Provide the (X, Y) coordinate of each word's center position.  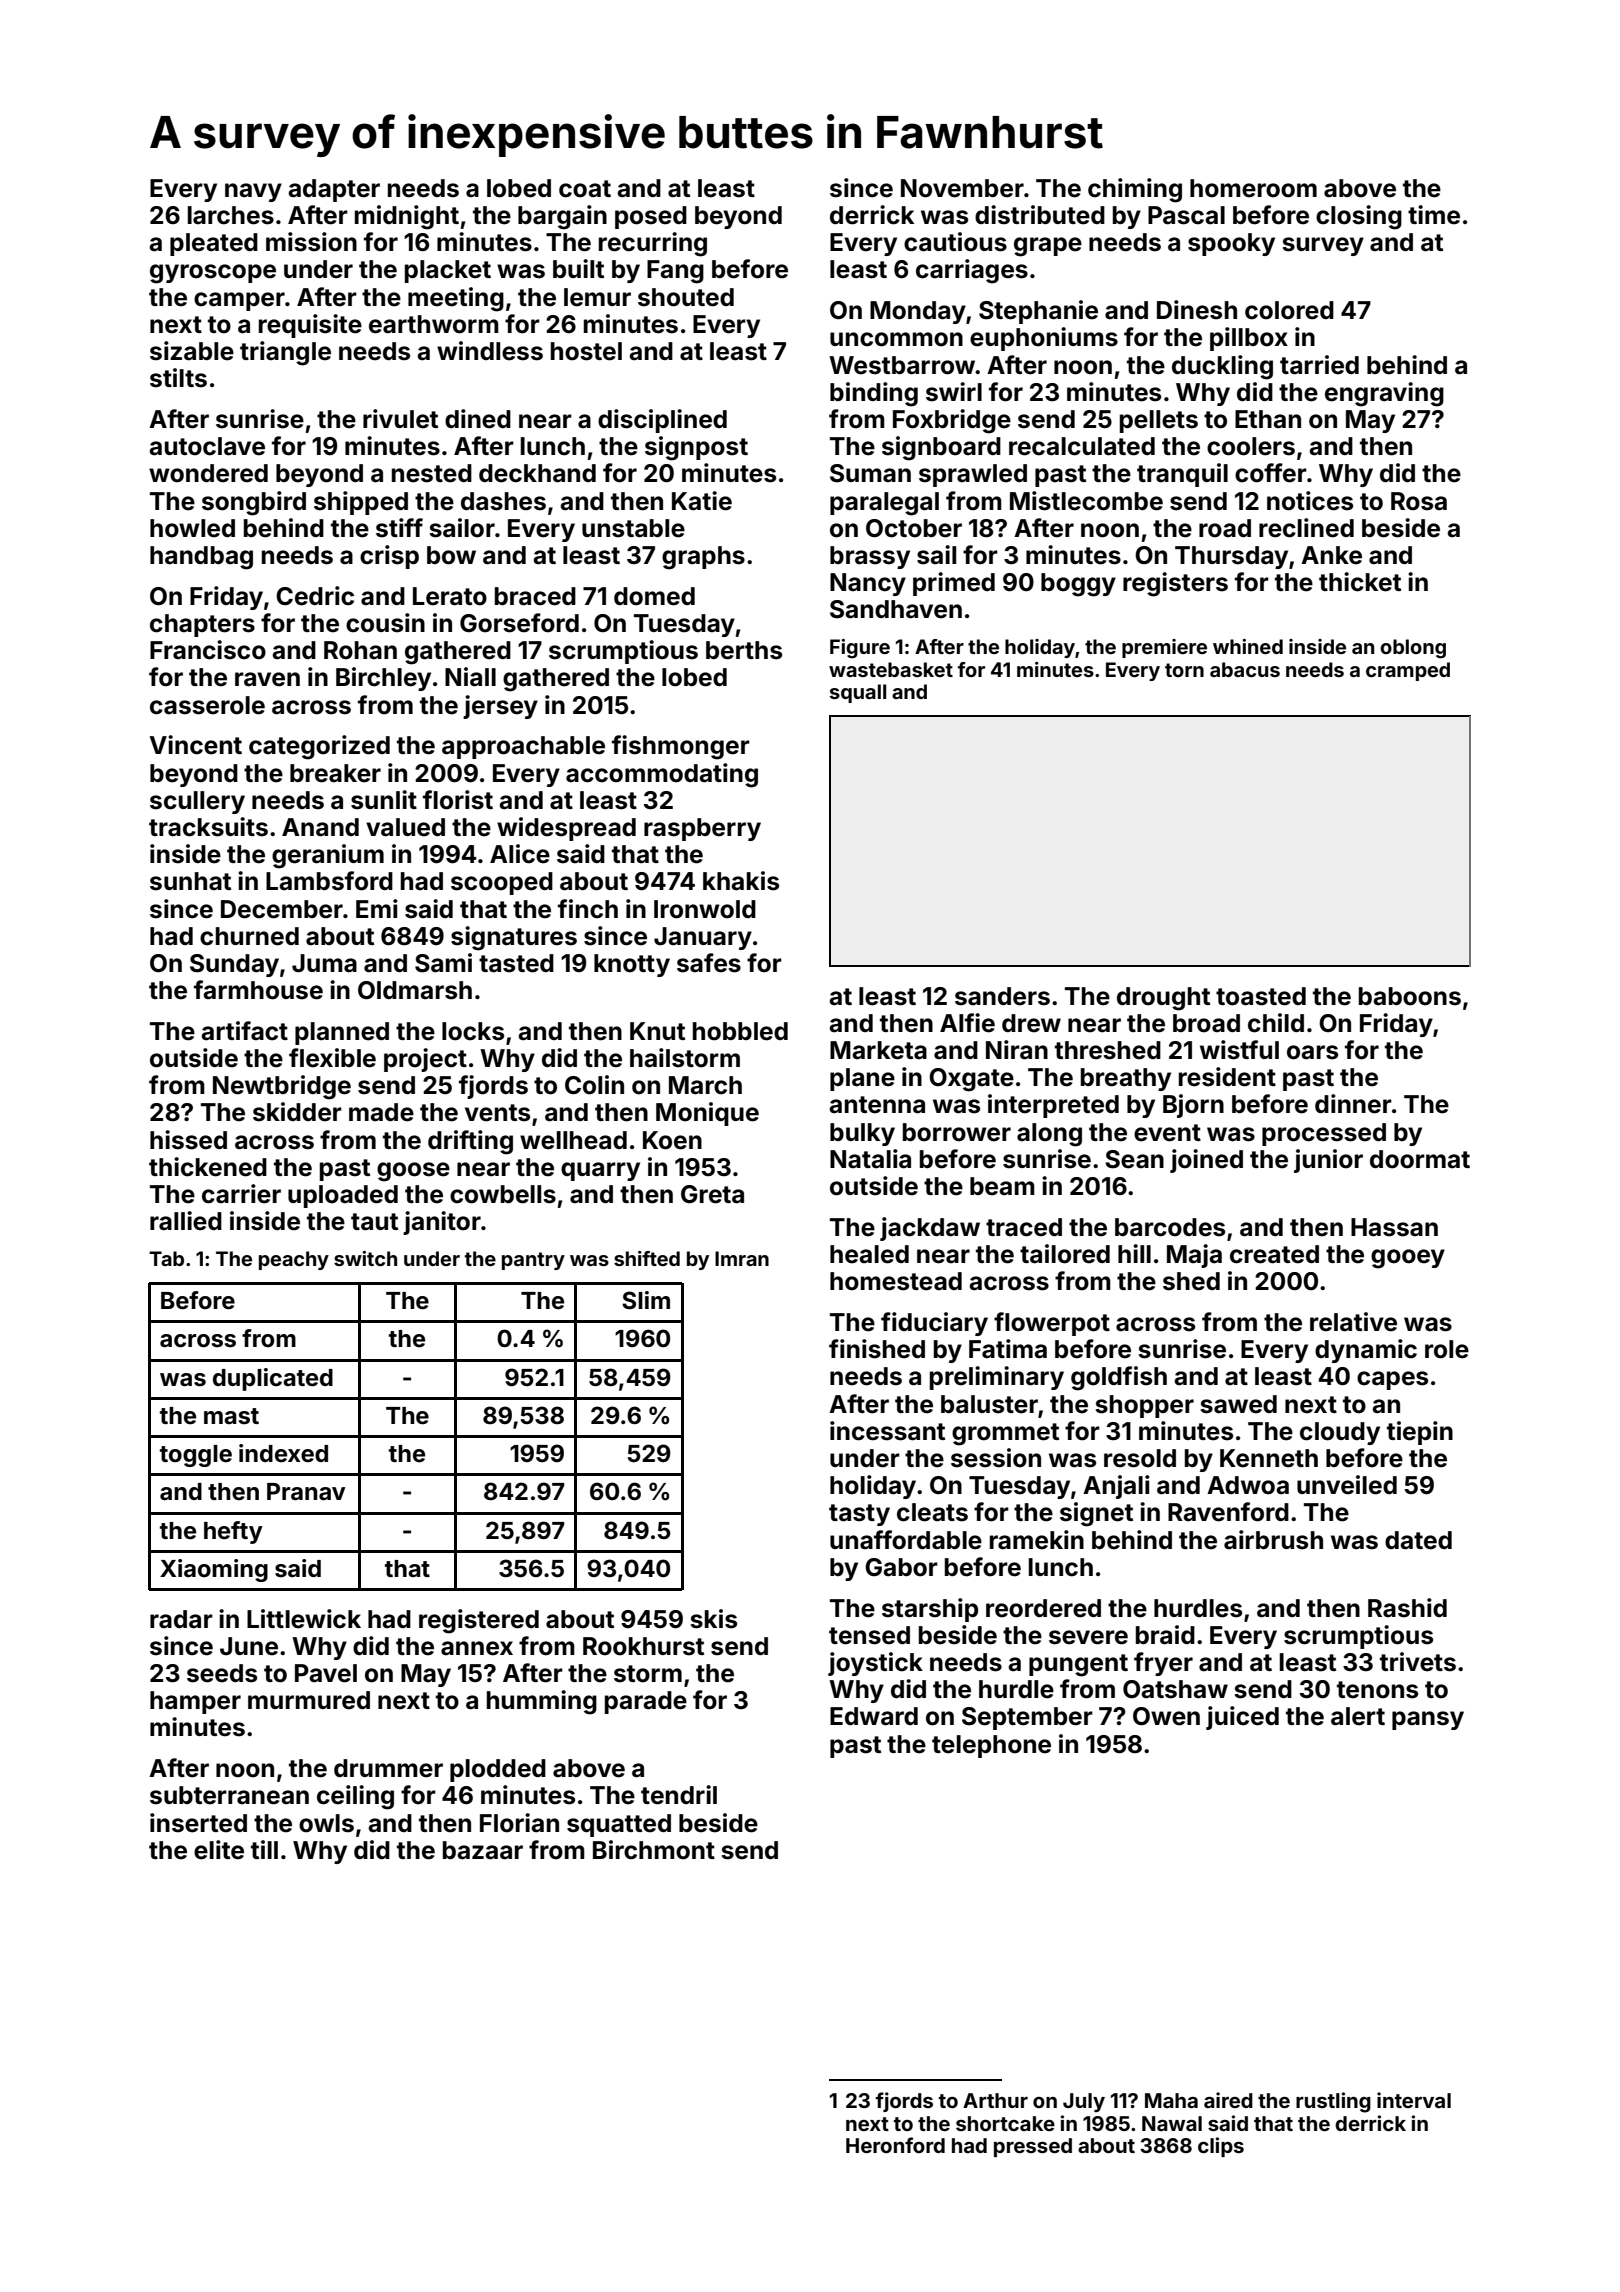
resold (1140, 1458)
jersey (500, 707)
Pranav (306, 1492)
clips (1221, 2147)
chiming (1135, 190)
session (996, 1458)
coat (585, 189)
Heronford (895, 2145)
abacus (1245, 669)
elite (219, 1850)
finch (588, 909)
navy (253, 192)
